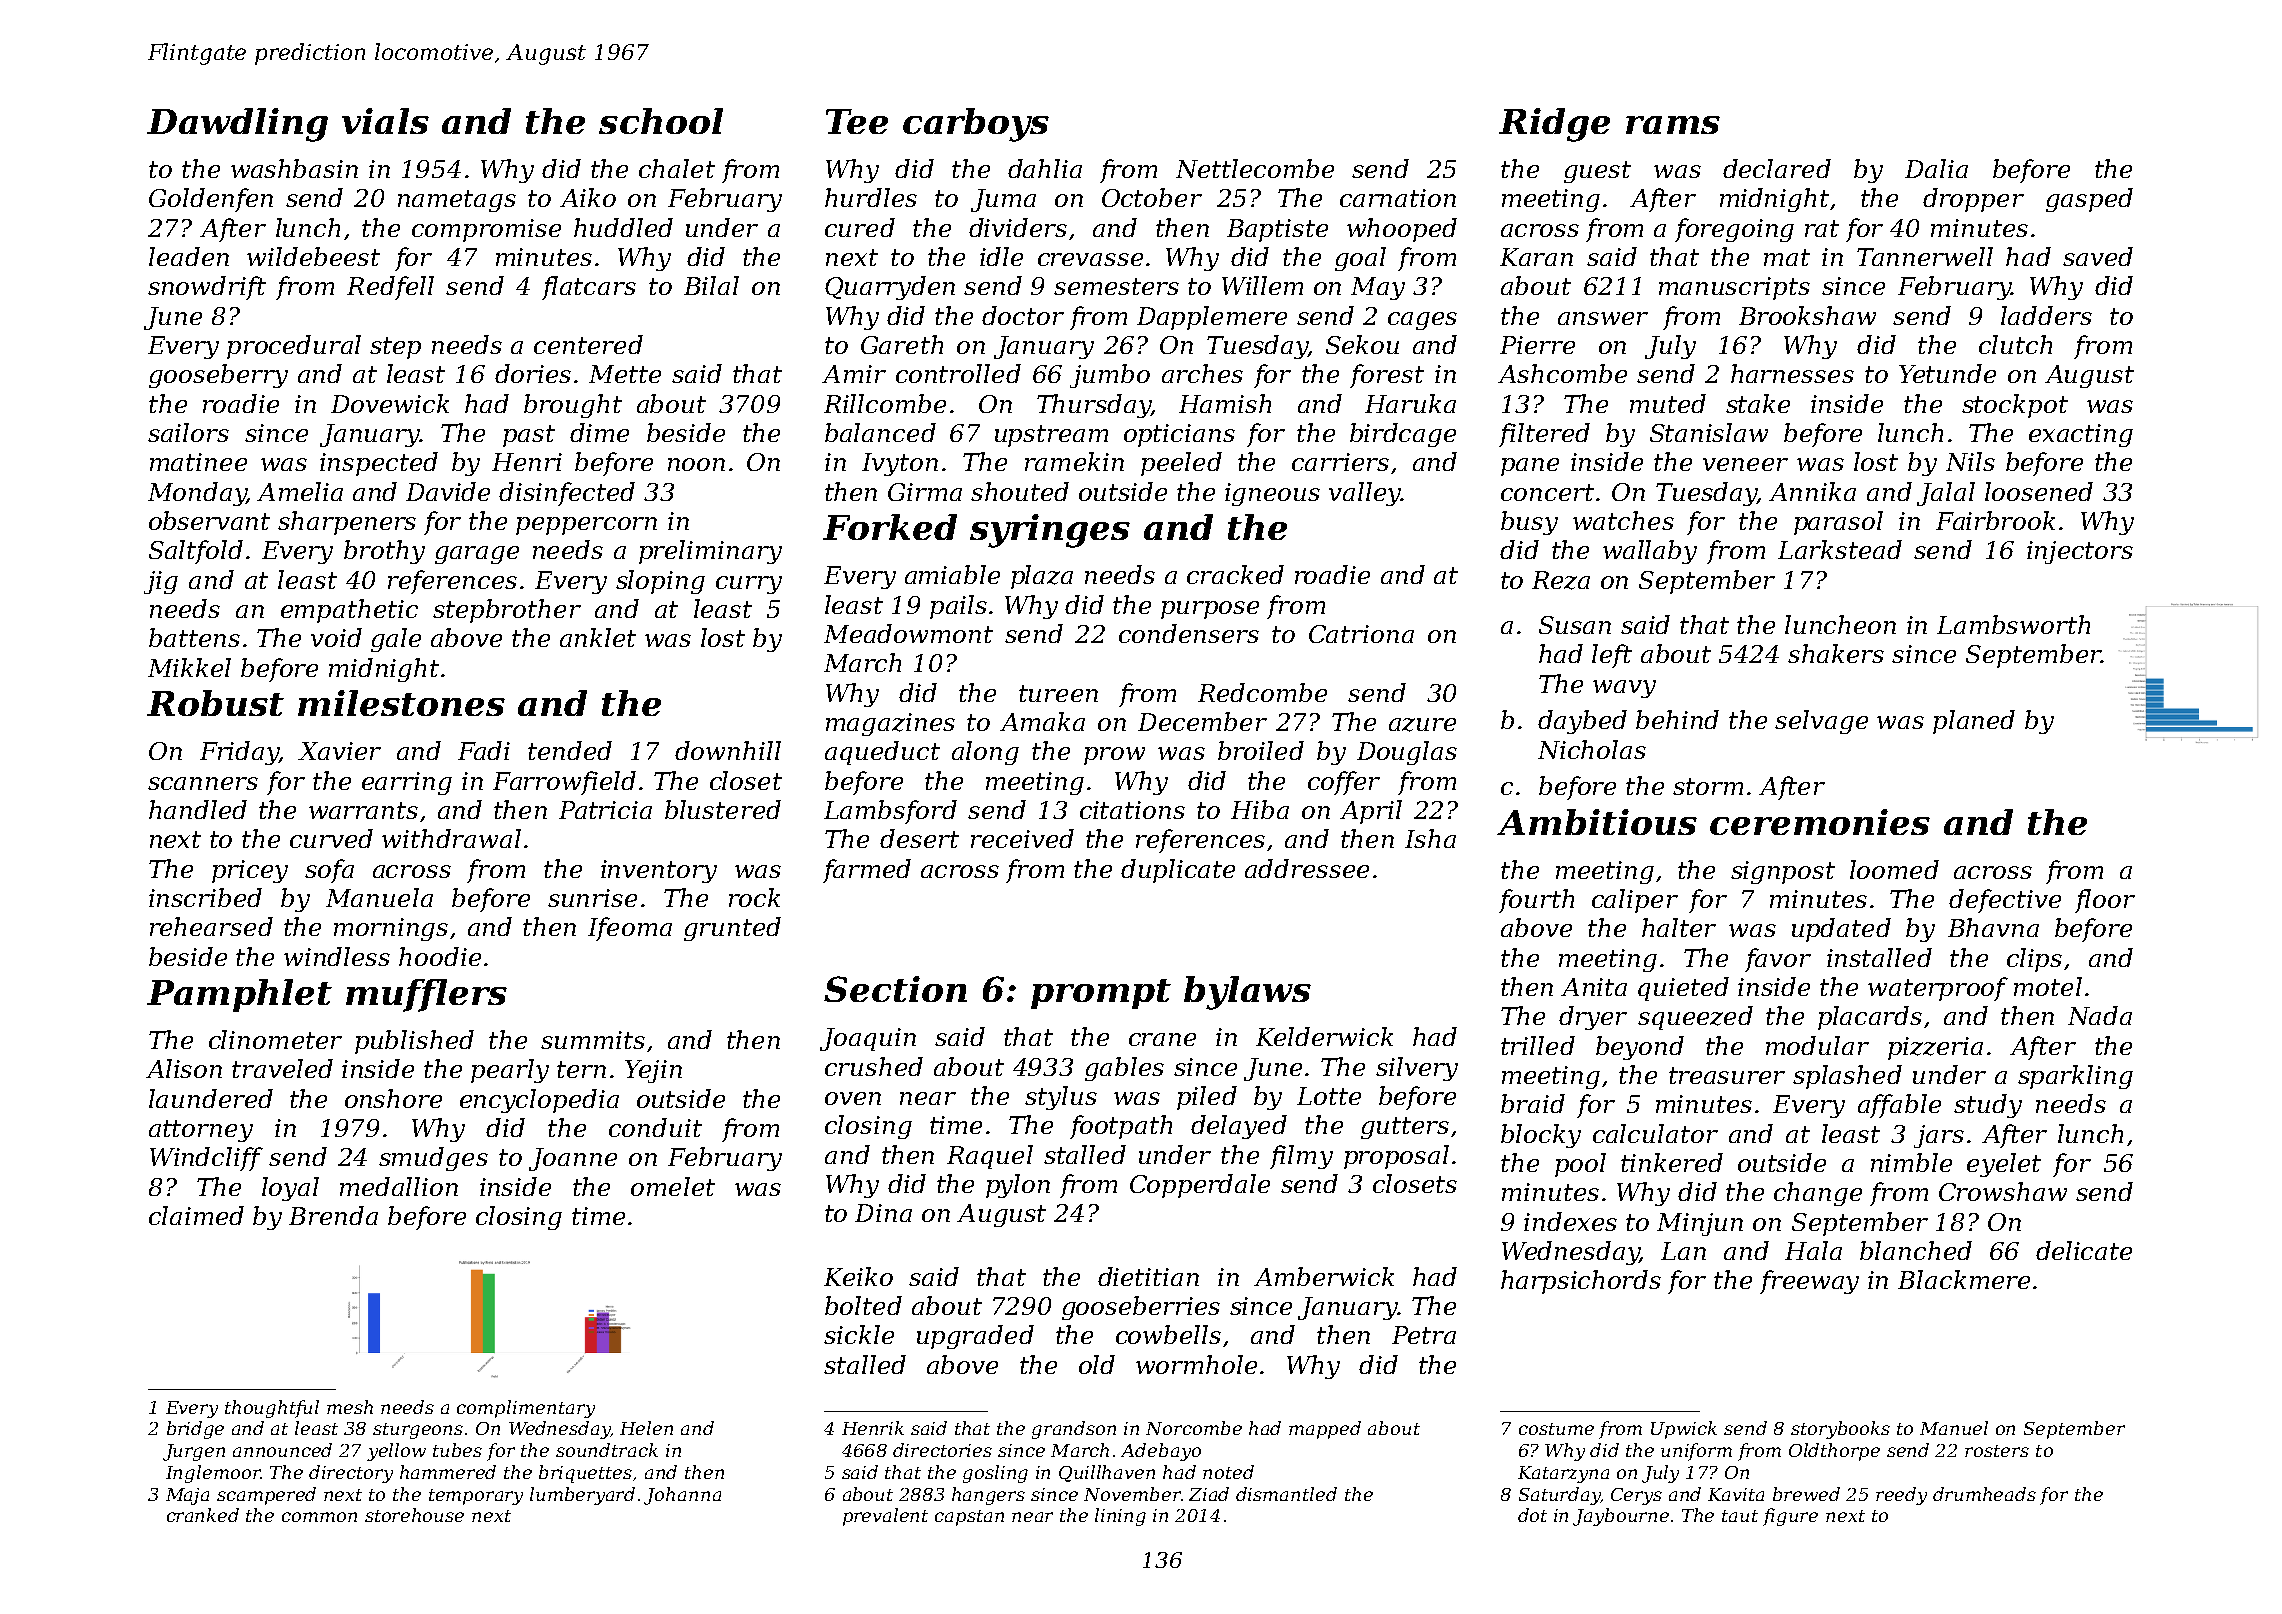 The width and height of the screenshot is (2282, 1614). I want to click on capstan, so click(969, 1518).
